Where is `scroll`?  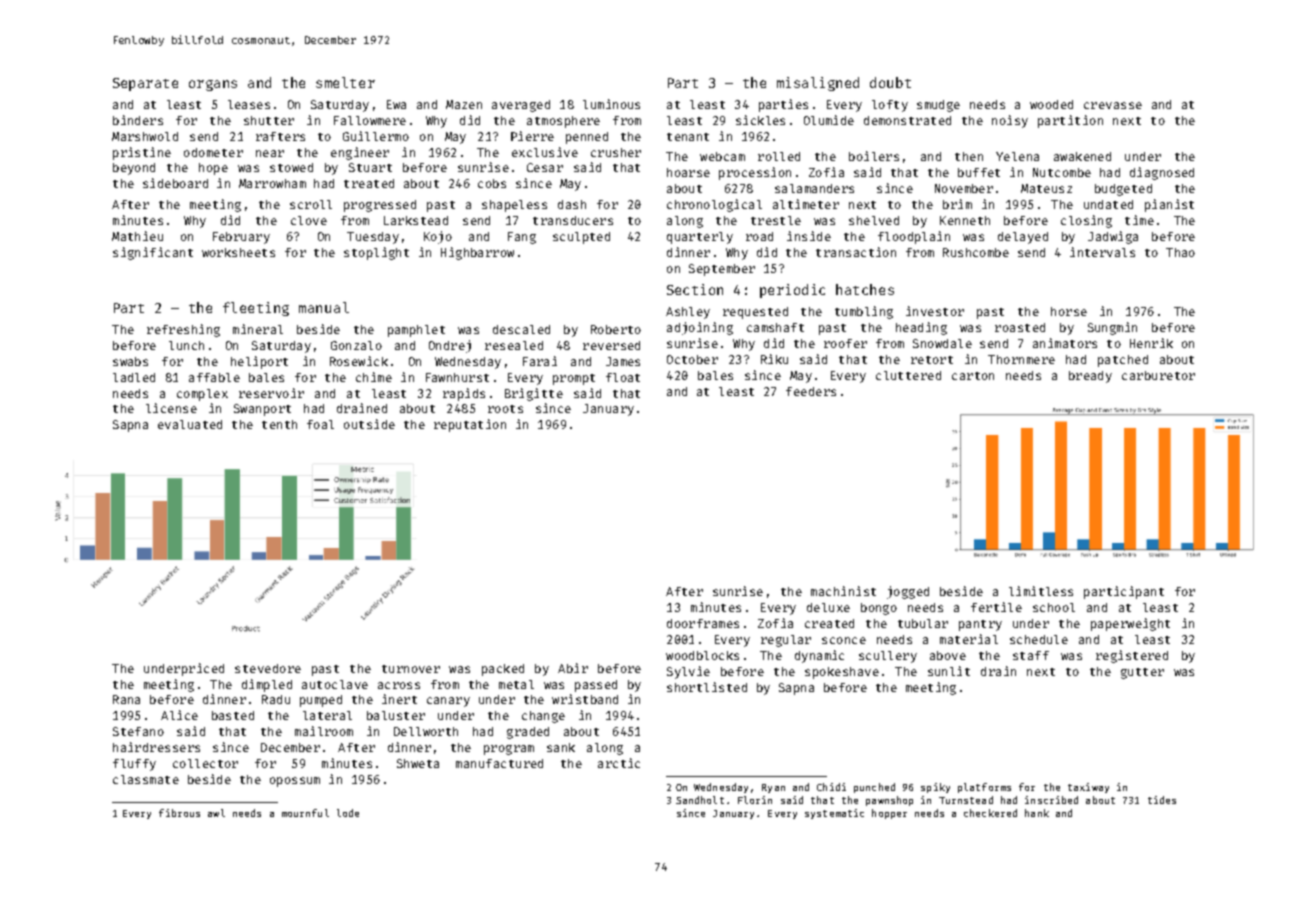
scroll is located at coordinates (311, 204).
